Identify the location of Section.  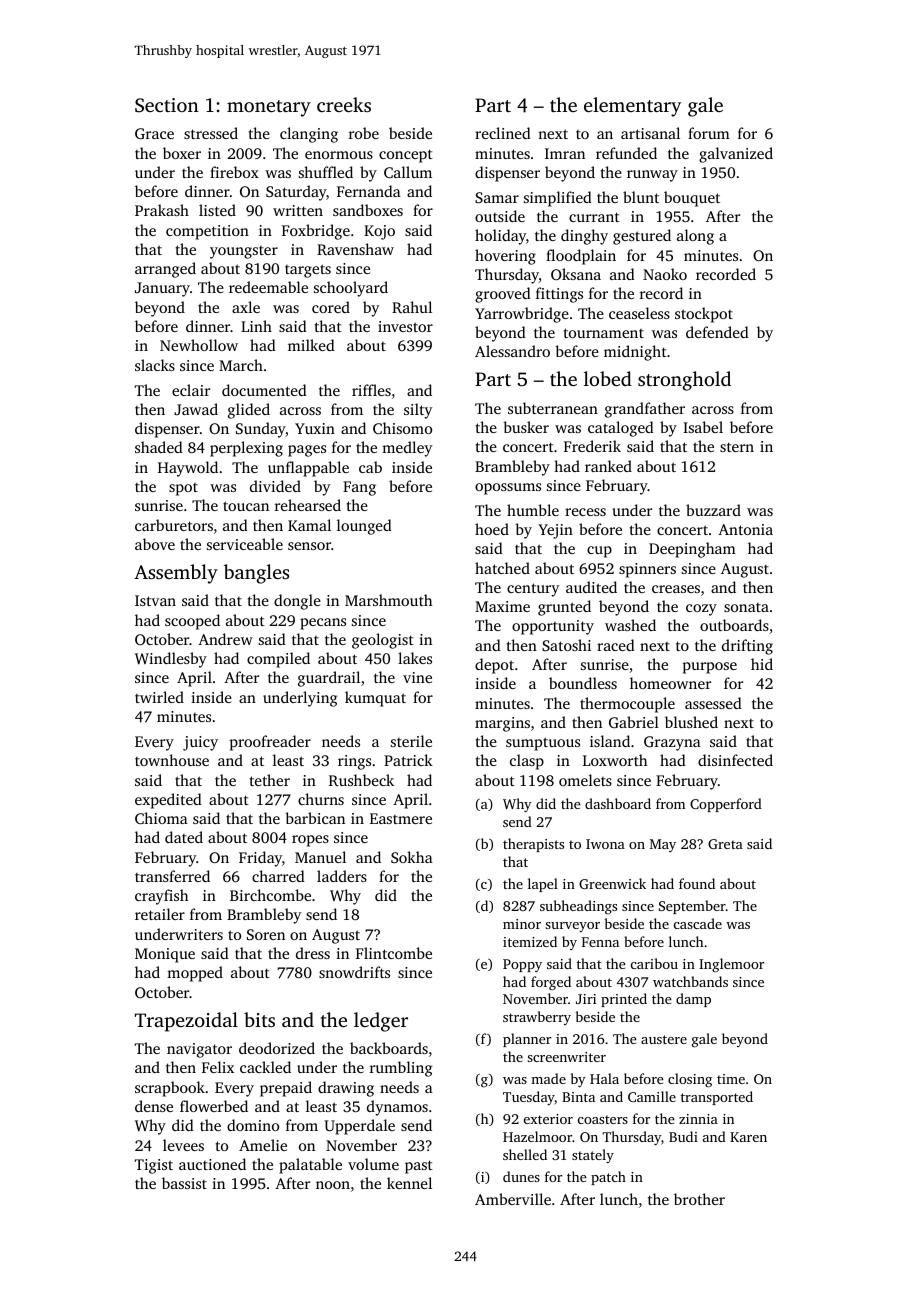
(167, 105).
